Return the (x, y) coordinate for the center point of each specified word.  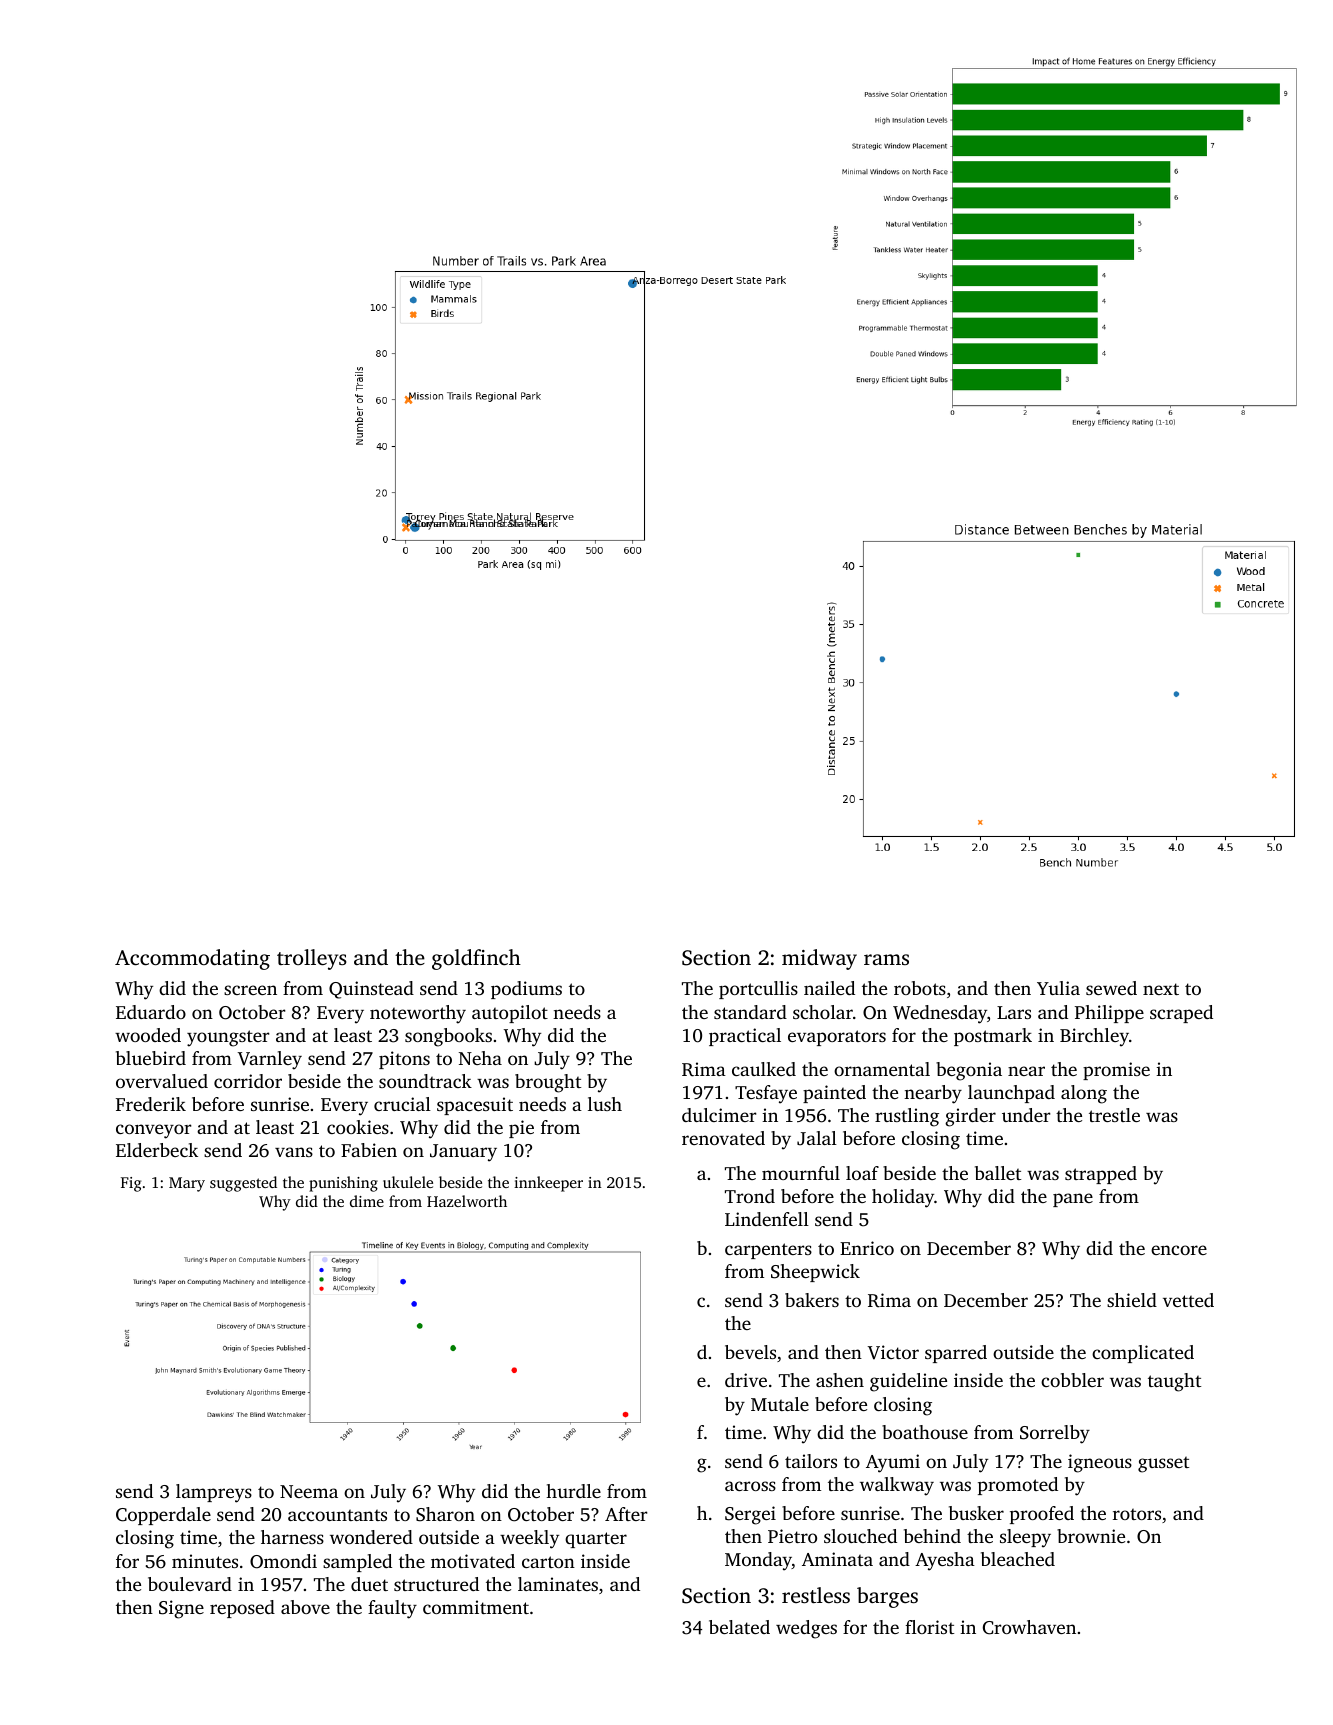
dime (367, 1201)
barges (887, 1597)
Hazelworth (467, 1201)
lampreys (214, 1493)
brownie (1091, 1536)
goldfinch (476, 959)
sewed (1111, 988)
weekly (529, 1539)
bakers (812, 1300)
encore (1179, 1250)
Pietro (792, 1536)
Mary (187, 1184)
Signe (181, 1609)
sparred (956, 1354)
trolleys (312, 959)
